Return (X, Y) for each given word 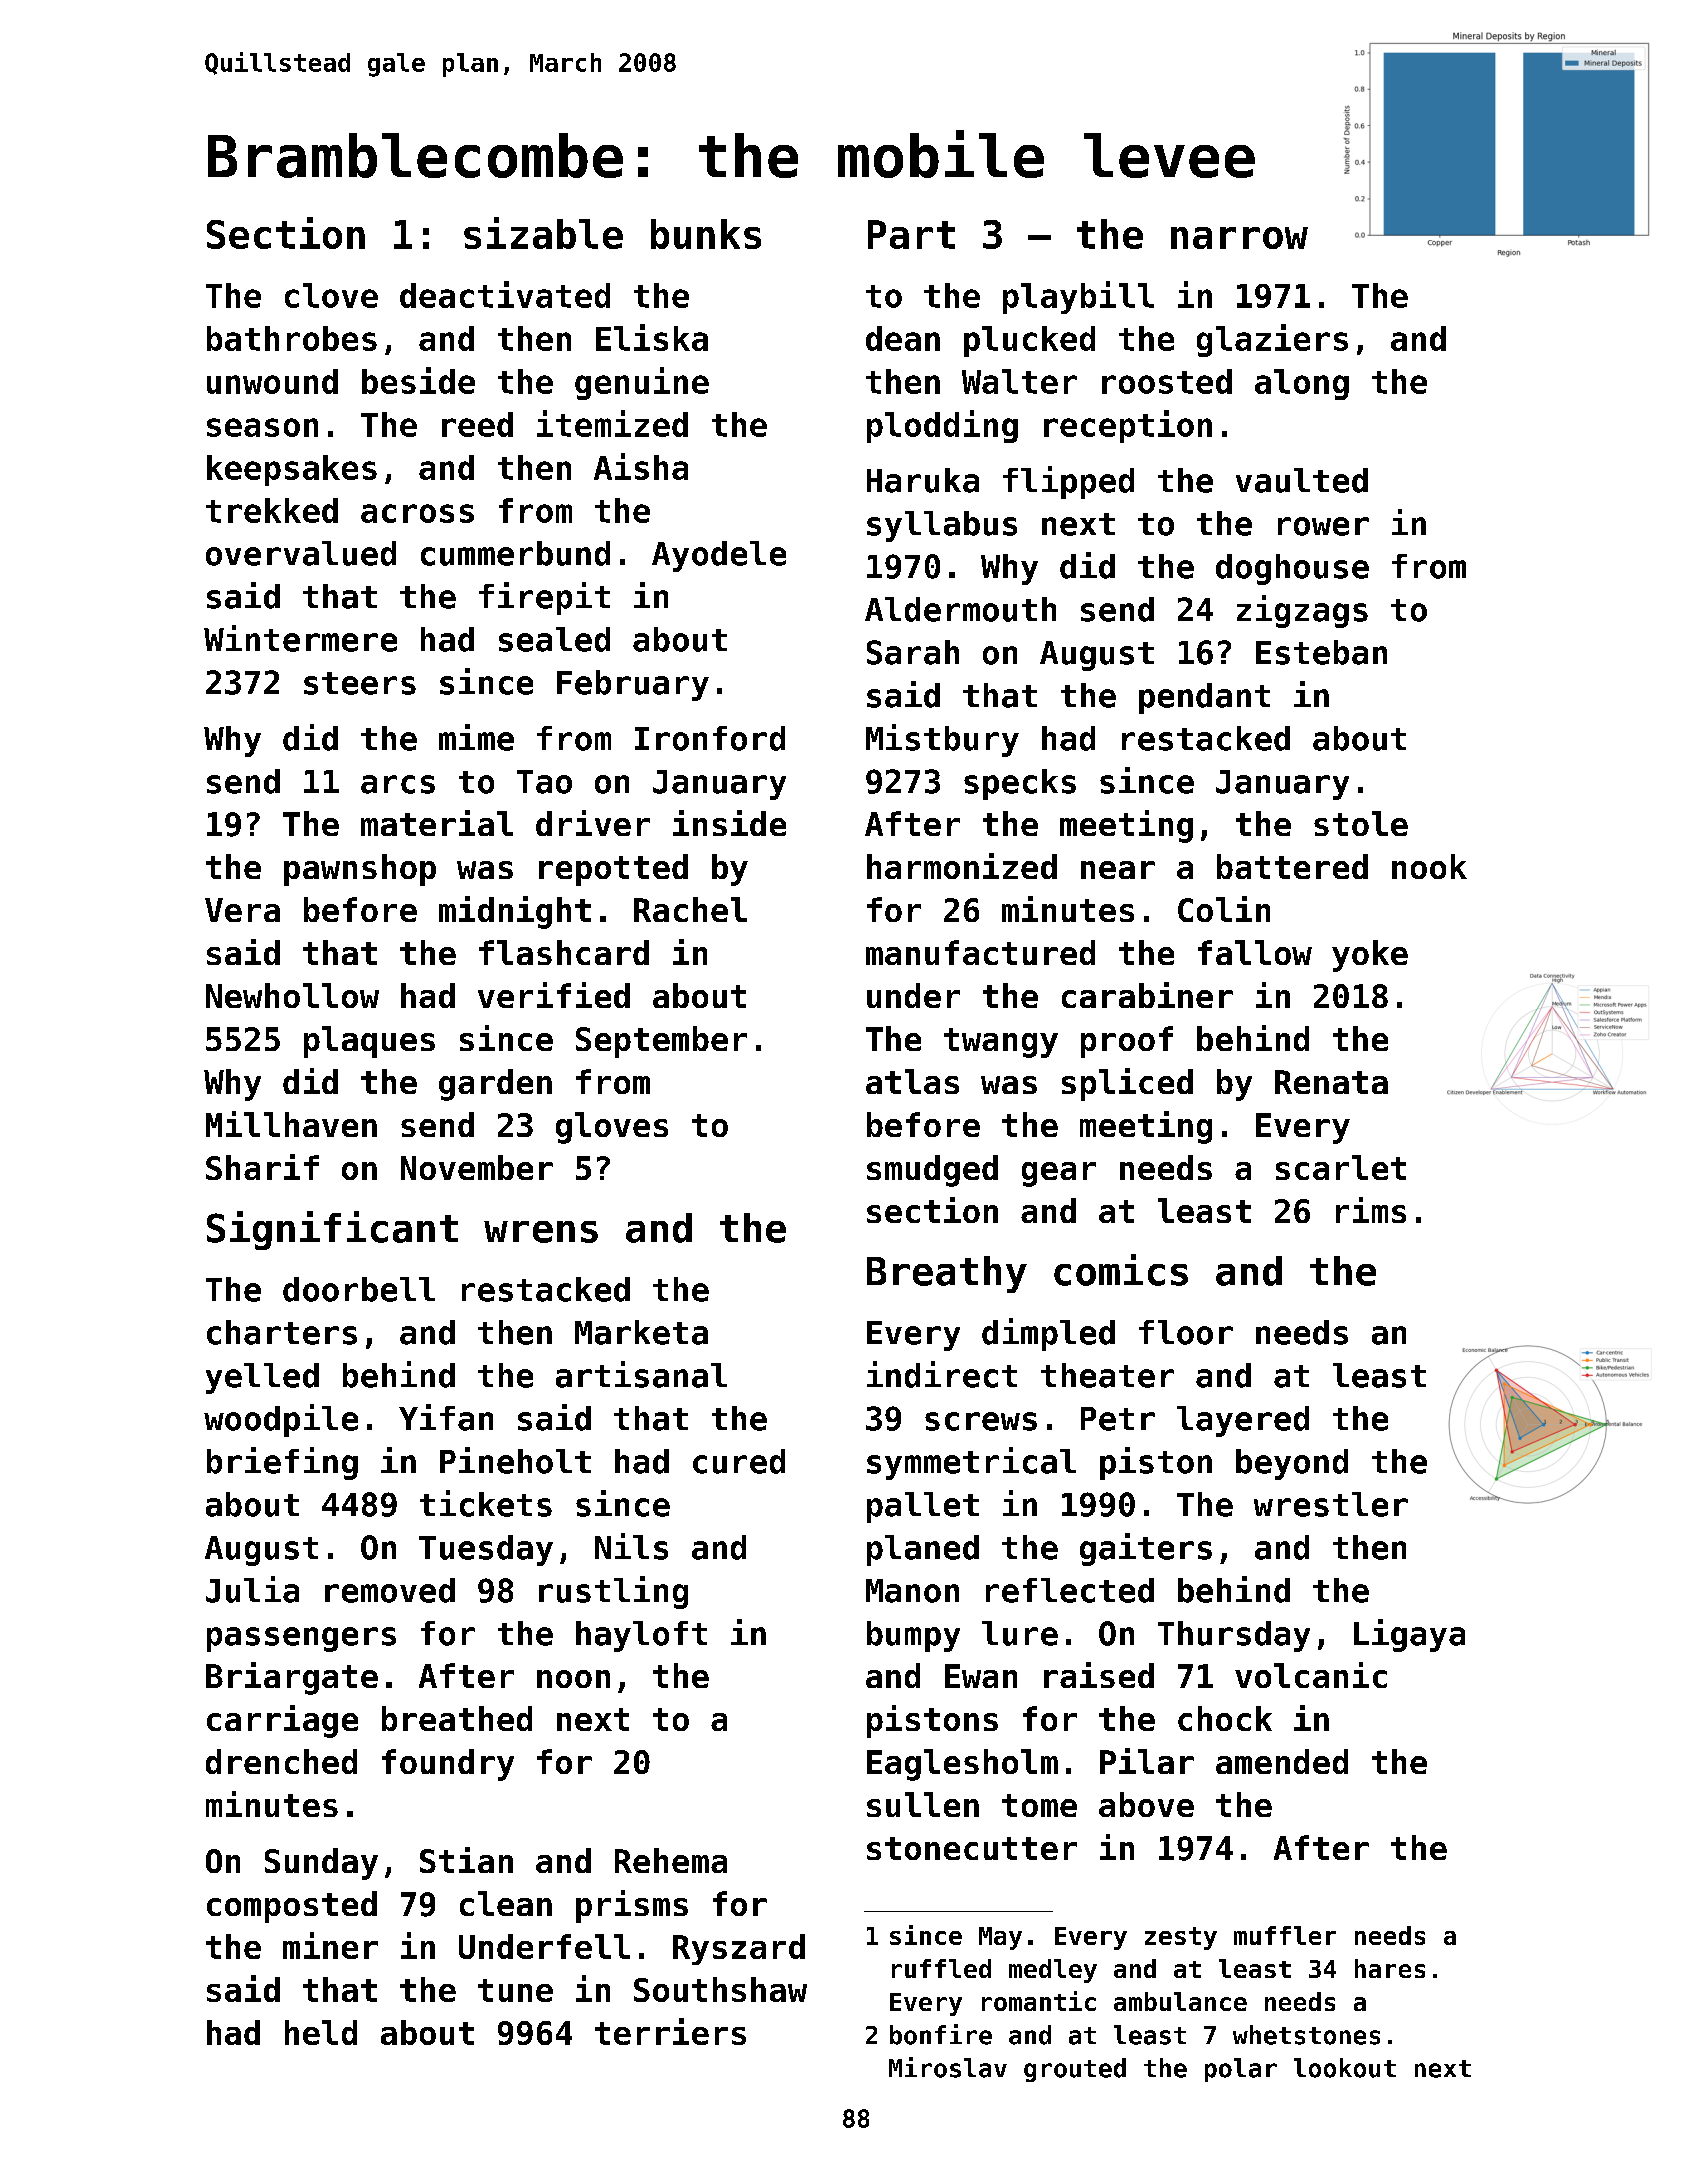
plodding (942, 426)
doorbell (359, 1289)
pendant (1204, 698)
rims (1371, 1210)
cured (739, 1461)
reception (1128, 426)
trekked (272, 510)
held (321, 2032)
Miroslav (948, 2067)
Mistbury (942, 740)
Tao (544, 782)
